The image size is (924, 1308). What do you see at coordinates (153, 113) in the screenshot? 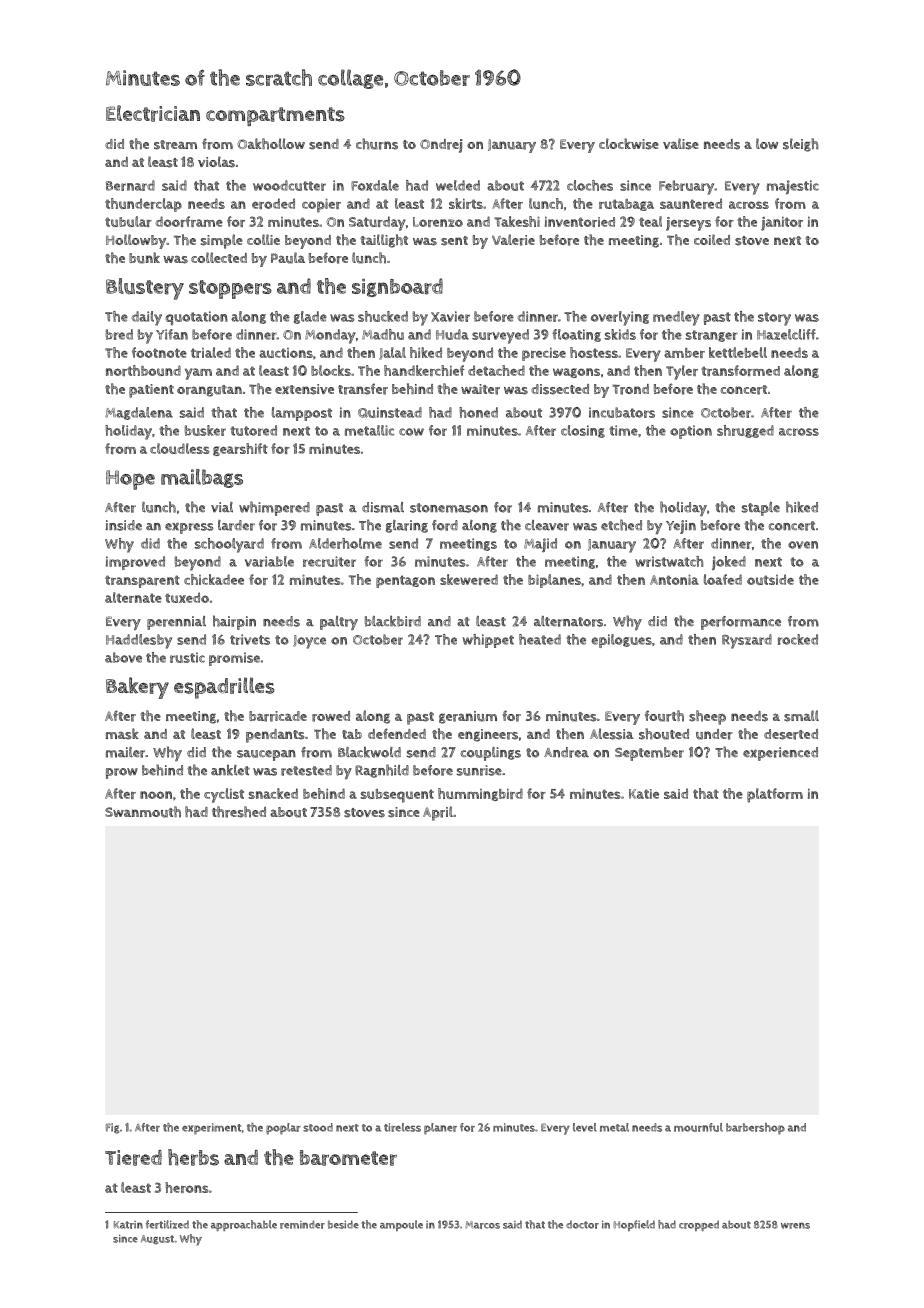
I see `Electrician` at bounding box center [153, 113].
